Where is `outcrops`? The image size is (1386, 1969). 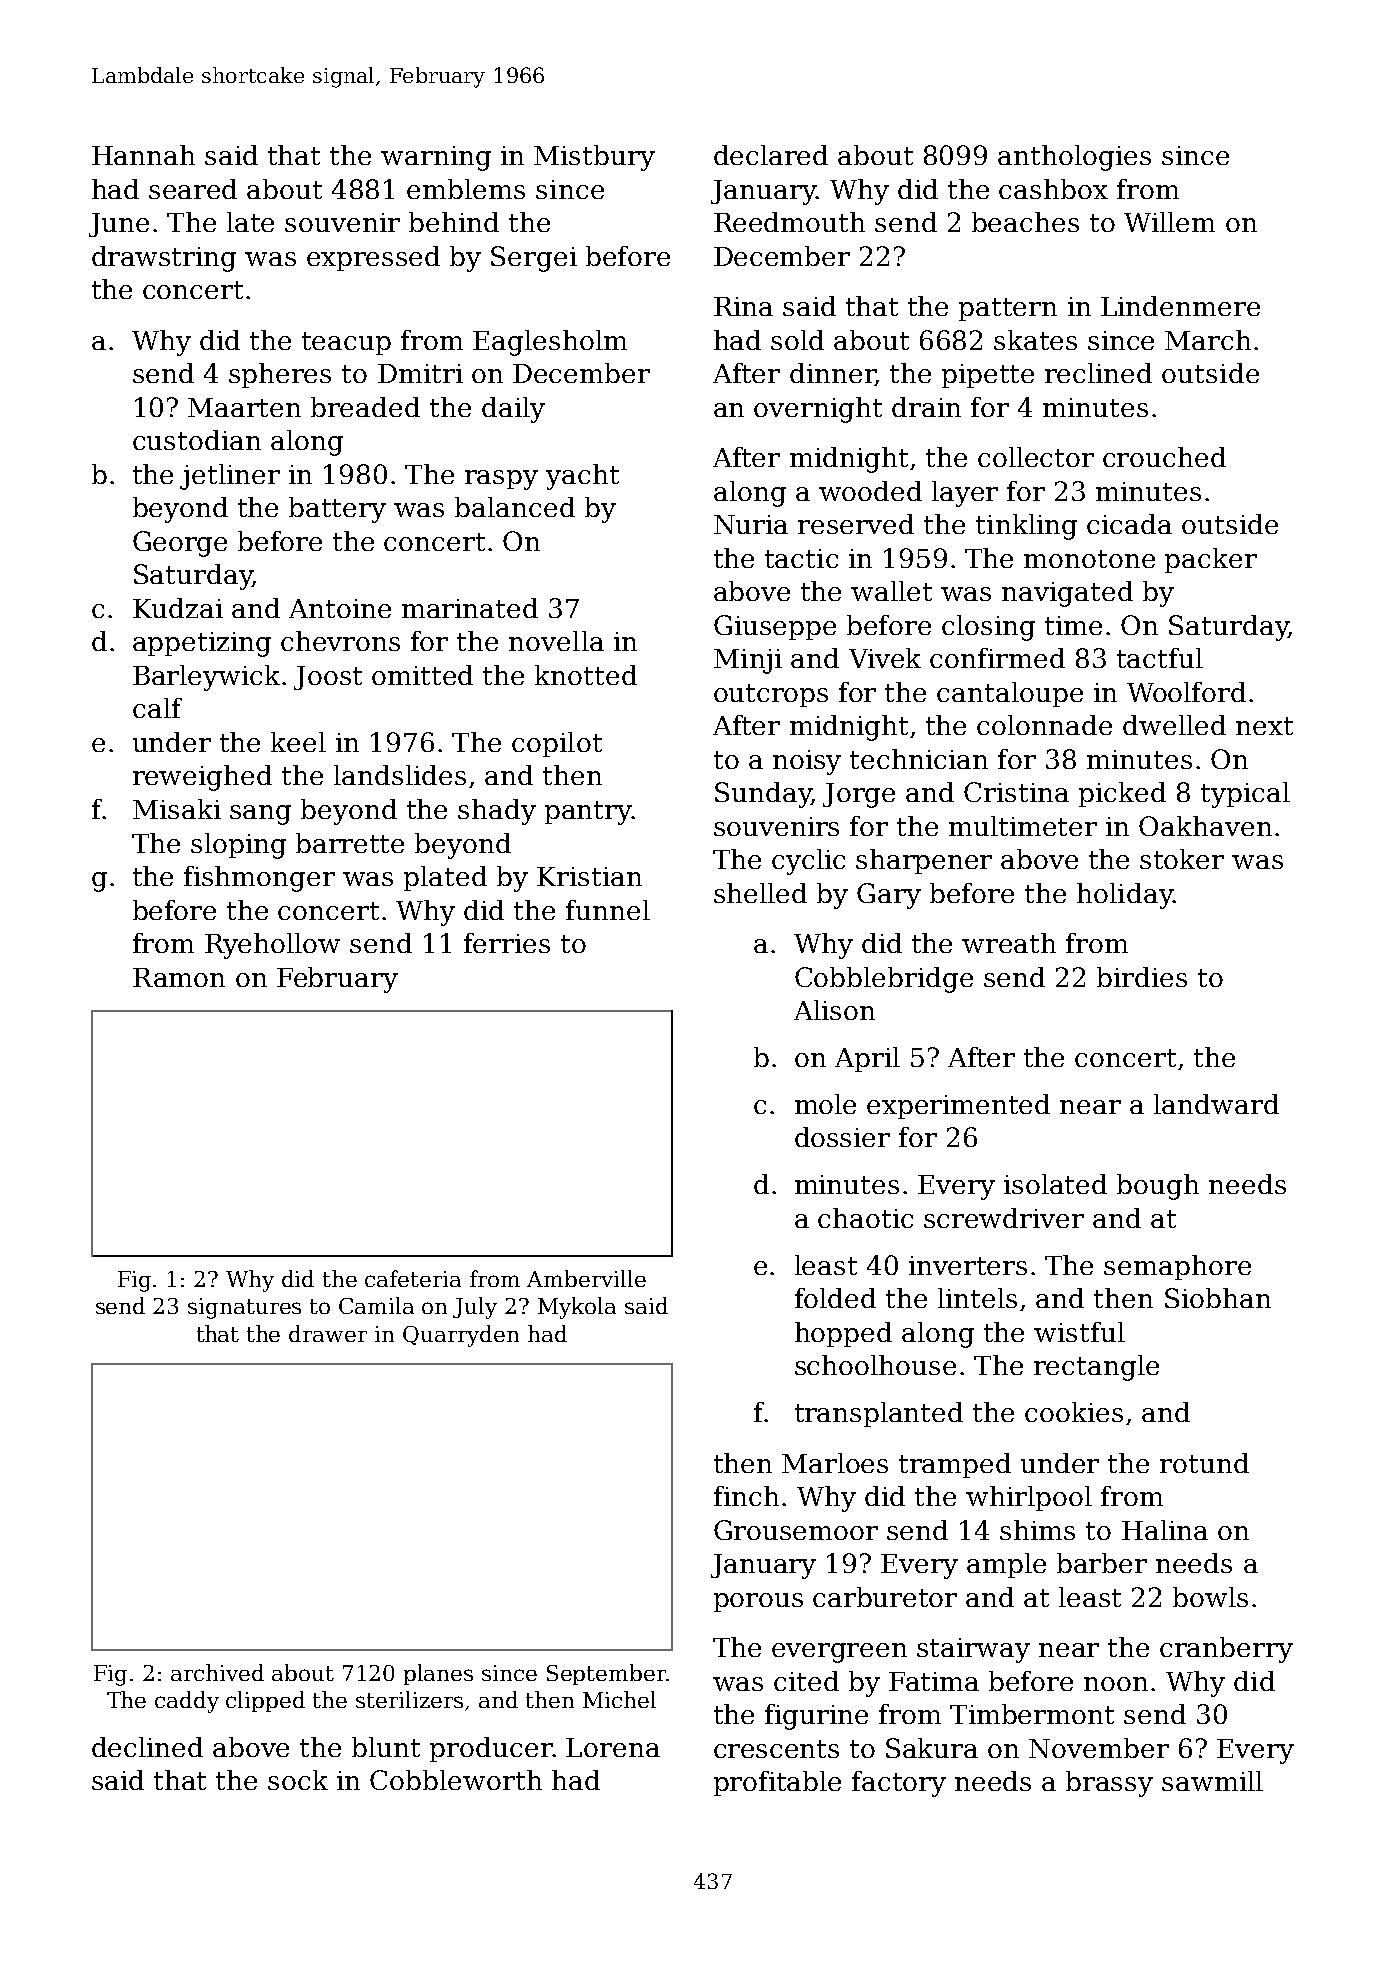 outcrops is located at coordinates (771, 695).
